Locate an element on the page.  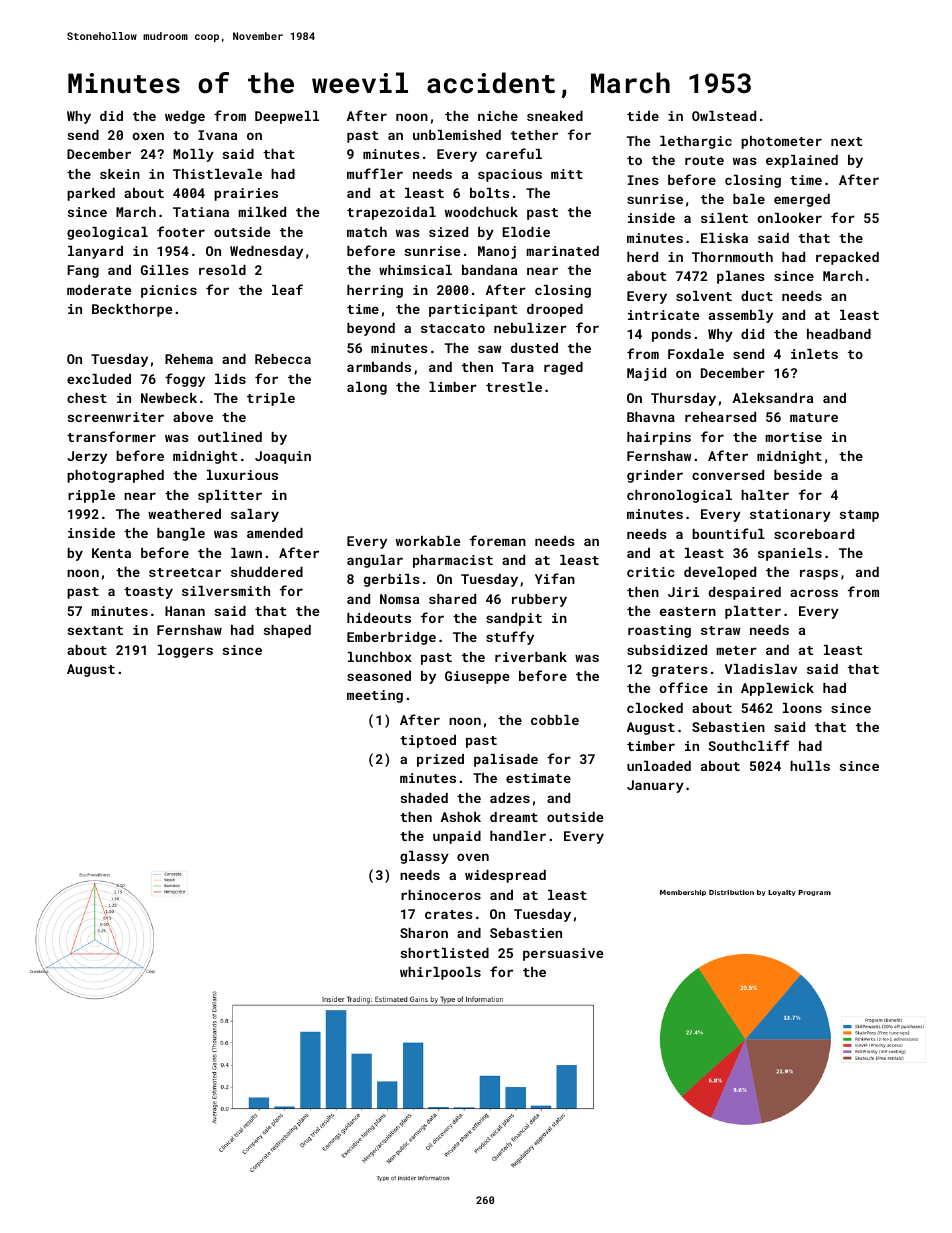
cobble is located at coordinates (555, 720).
